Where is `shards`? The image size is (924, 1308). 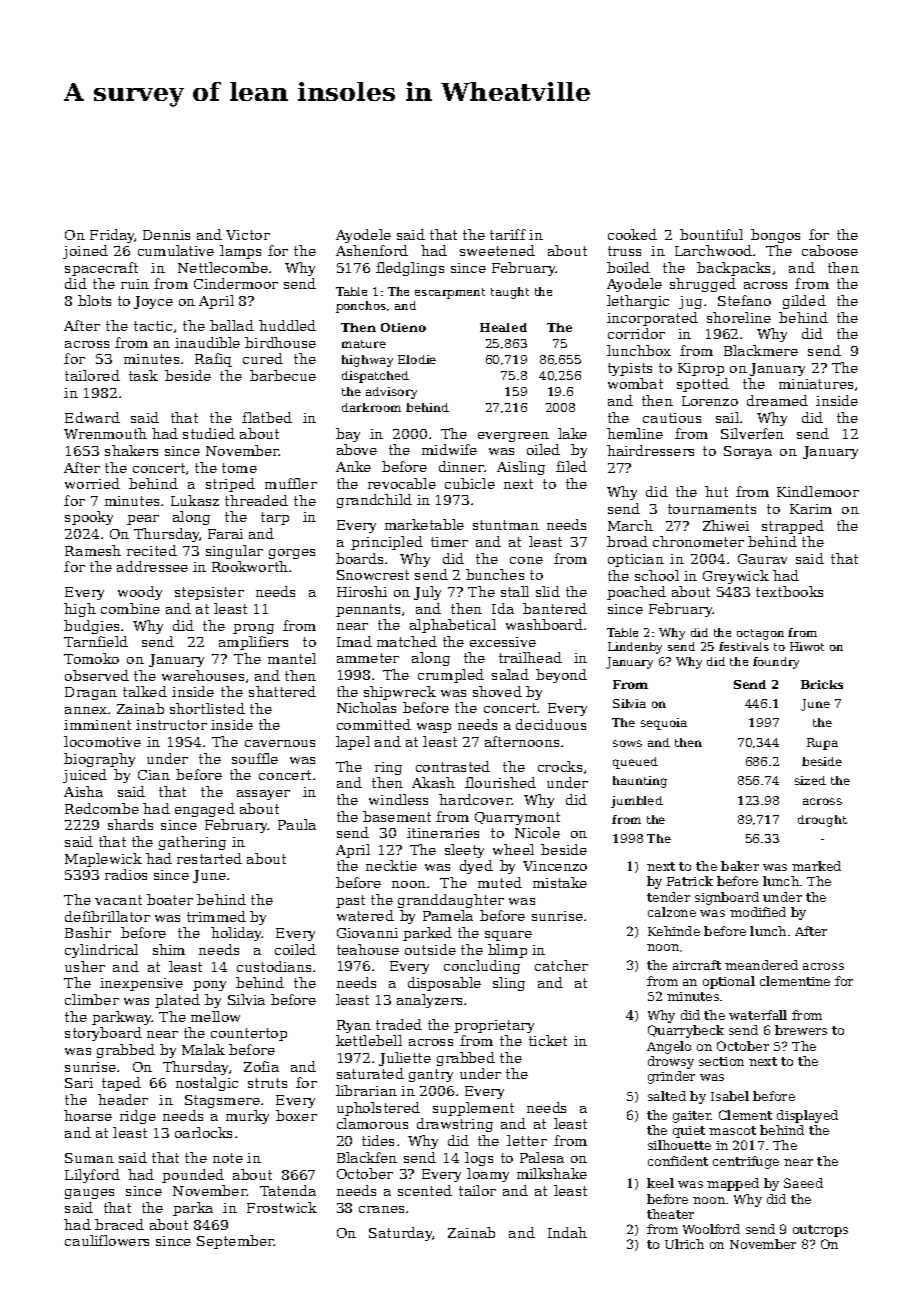 shards is located at coordinates (130, 824).
